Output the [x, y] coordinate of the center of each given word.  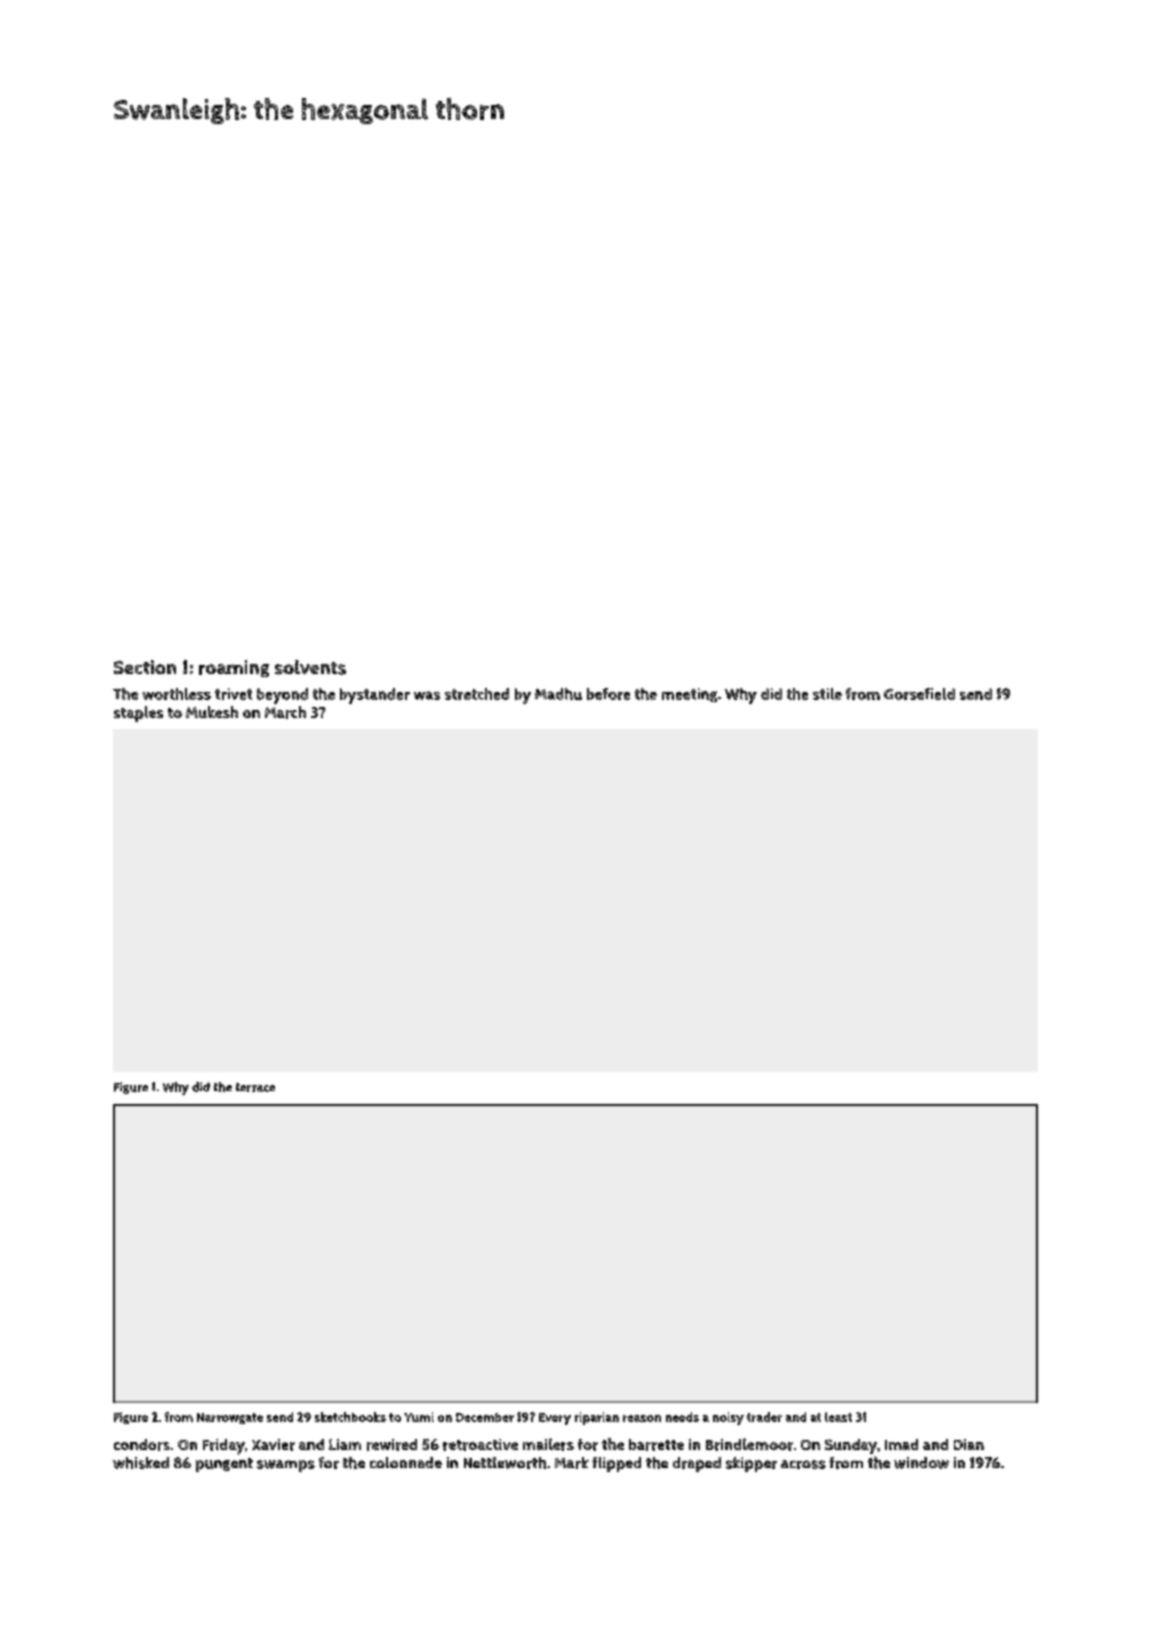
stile [827, 694]
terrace [255, 1087]
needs [682, 1417]
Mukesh [212, 712]
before [608, 694]
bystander [375, 696]
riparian [597, 1418]
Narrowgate [230, 1418]
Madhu [558, 694]
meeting [689, 695]
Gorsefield [919, 694]
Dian [969, 1444]
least [838, 1417]
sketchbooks [350, 1417]
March [285, 712]
